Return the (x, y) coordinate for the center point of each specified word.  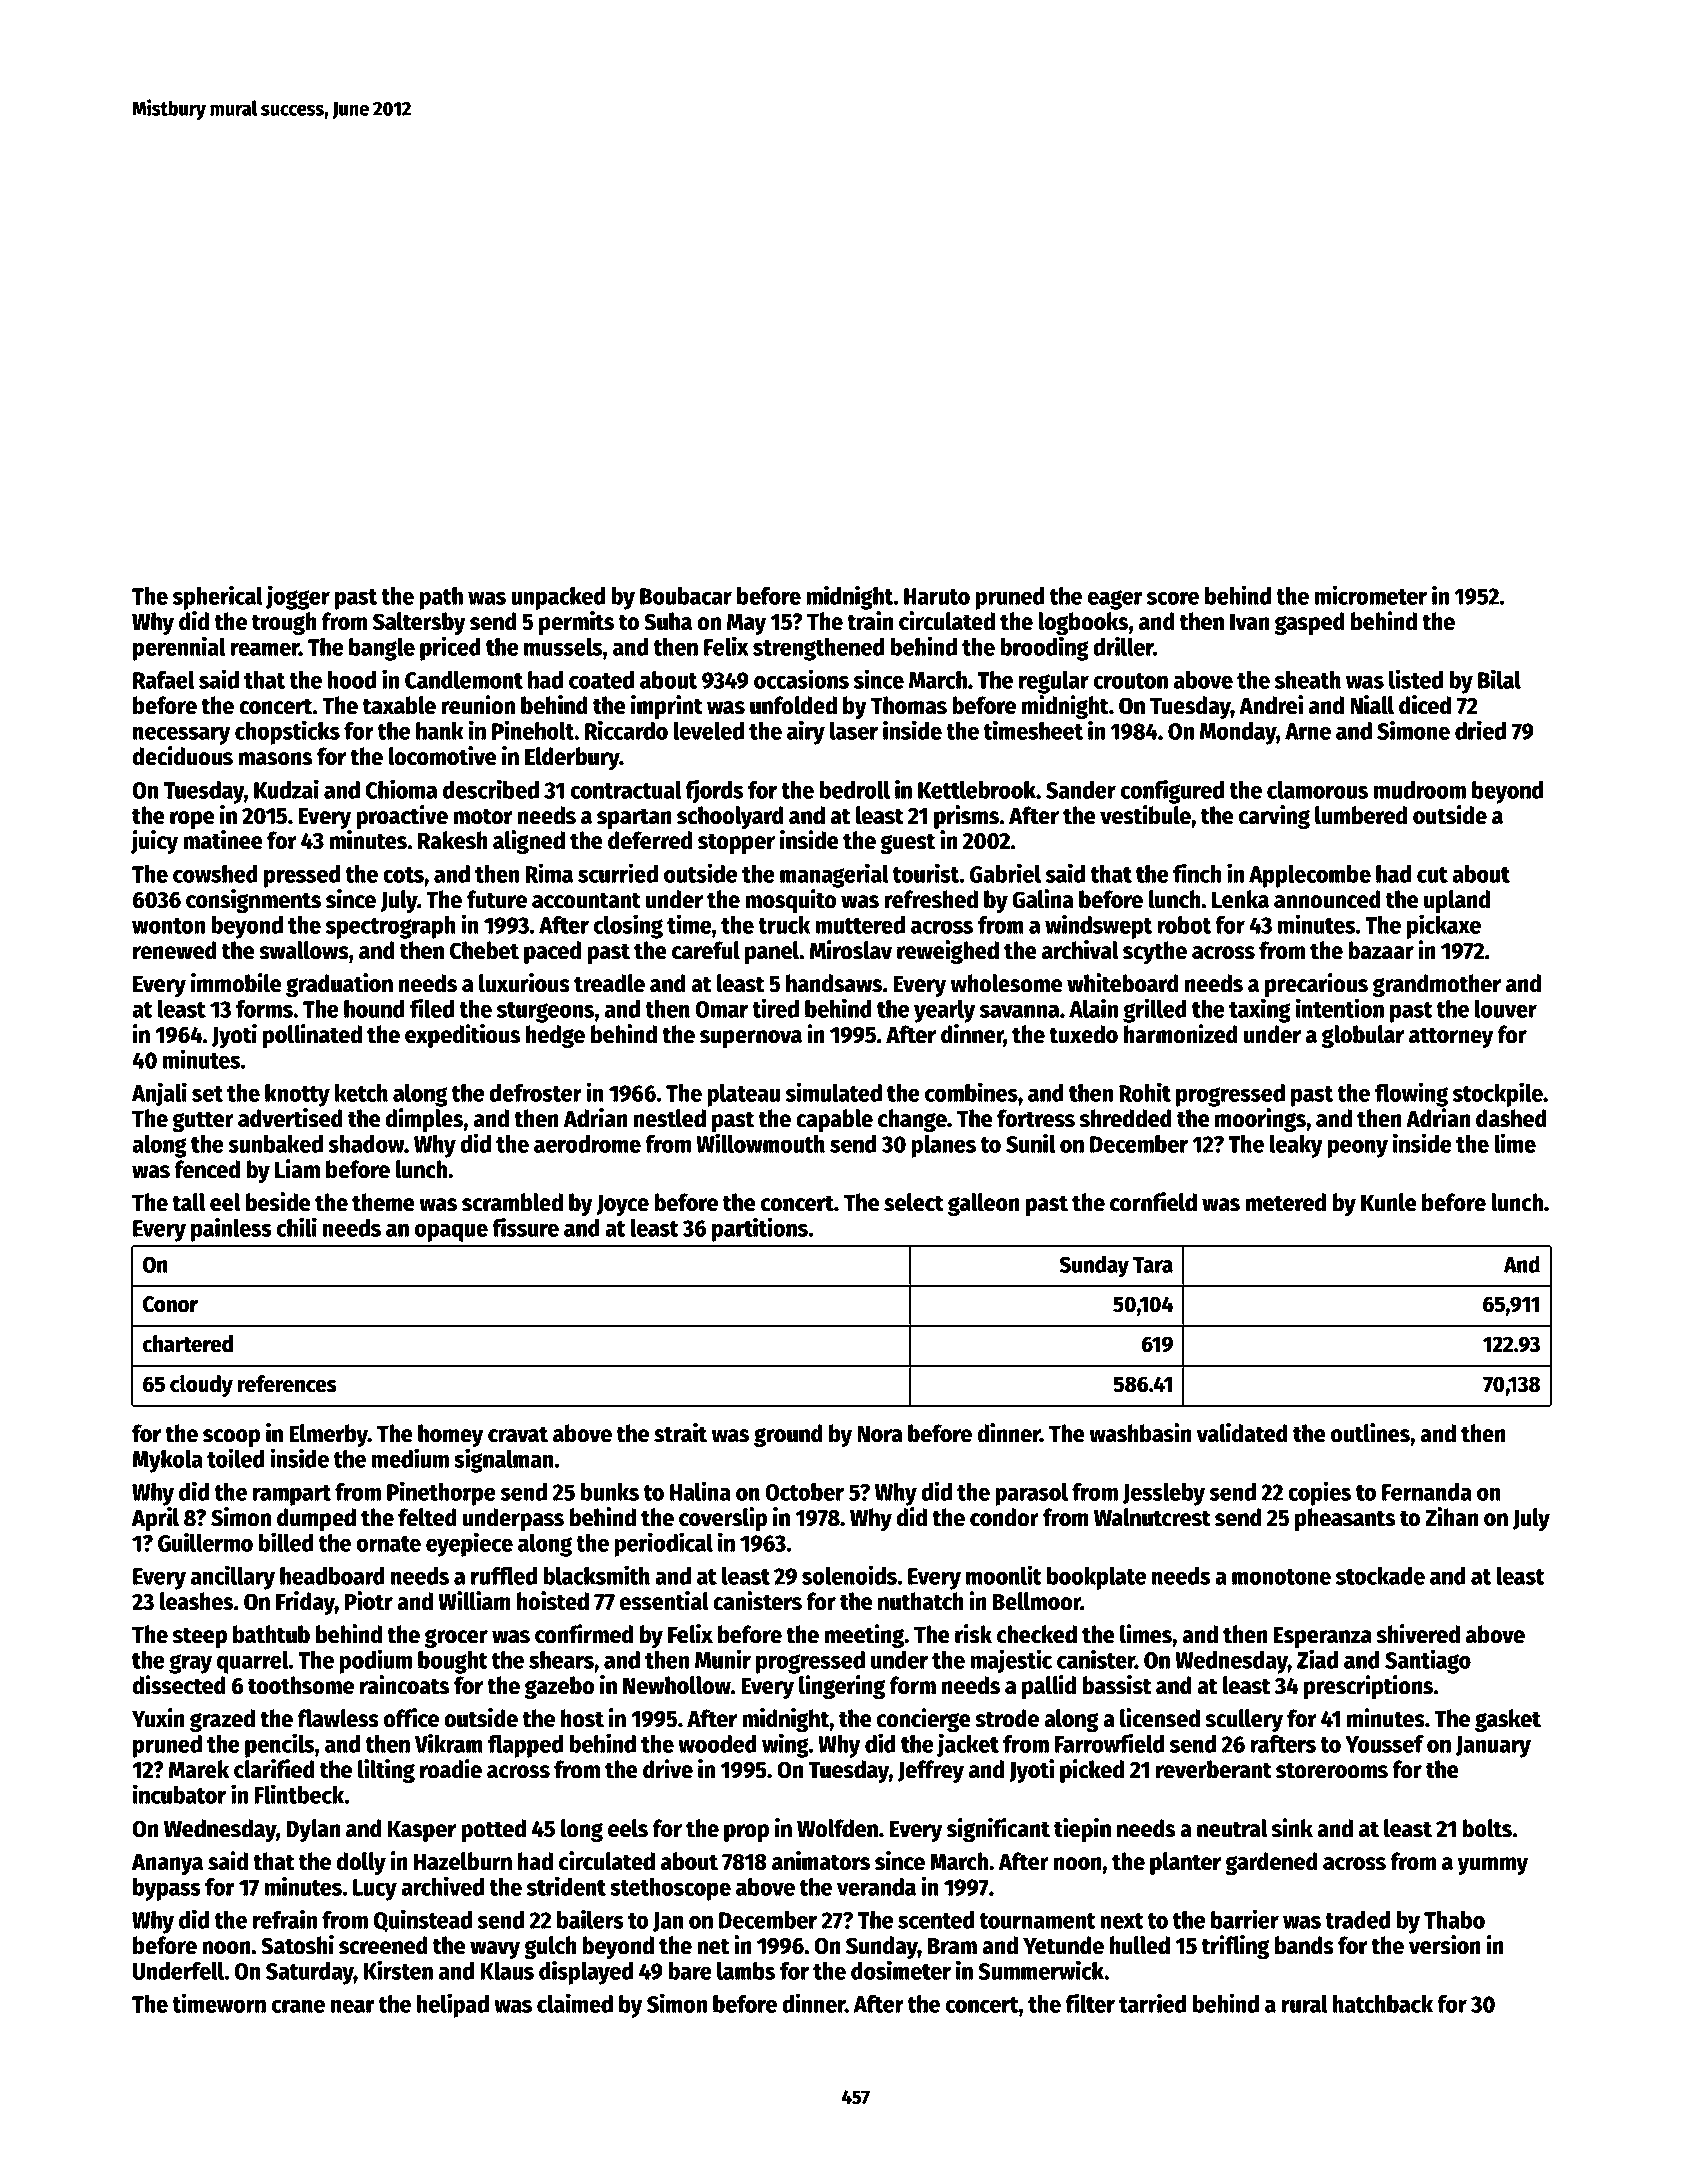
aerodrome (587, 1144)
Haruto (937, 596)
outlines (1370, 1433)
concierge (924, 1720)
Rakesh (453, 840)
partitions (760, 1229)
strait (680, 1433)
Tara (1153, 1265)
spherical (218, 597)
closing (628, 926)
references (287, 1384)
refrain (285, 1919)
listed (1416, 679)
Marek (199, 1769)
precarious (1316, 985)
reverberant (1214, 1769)
